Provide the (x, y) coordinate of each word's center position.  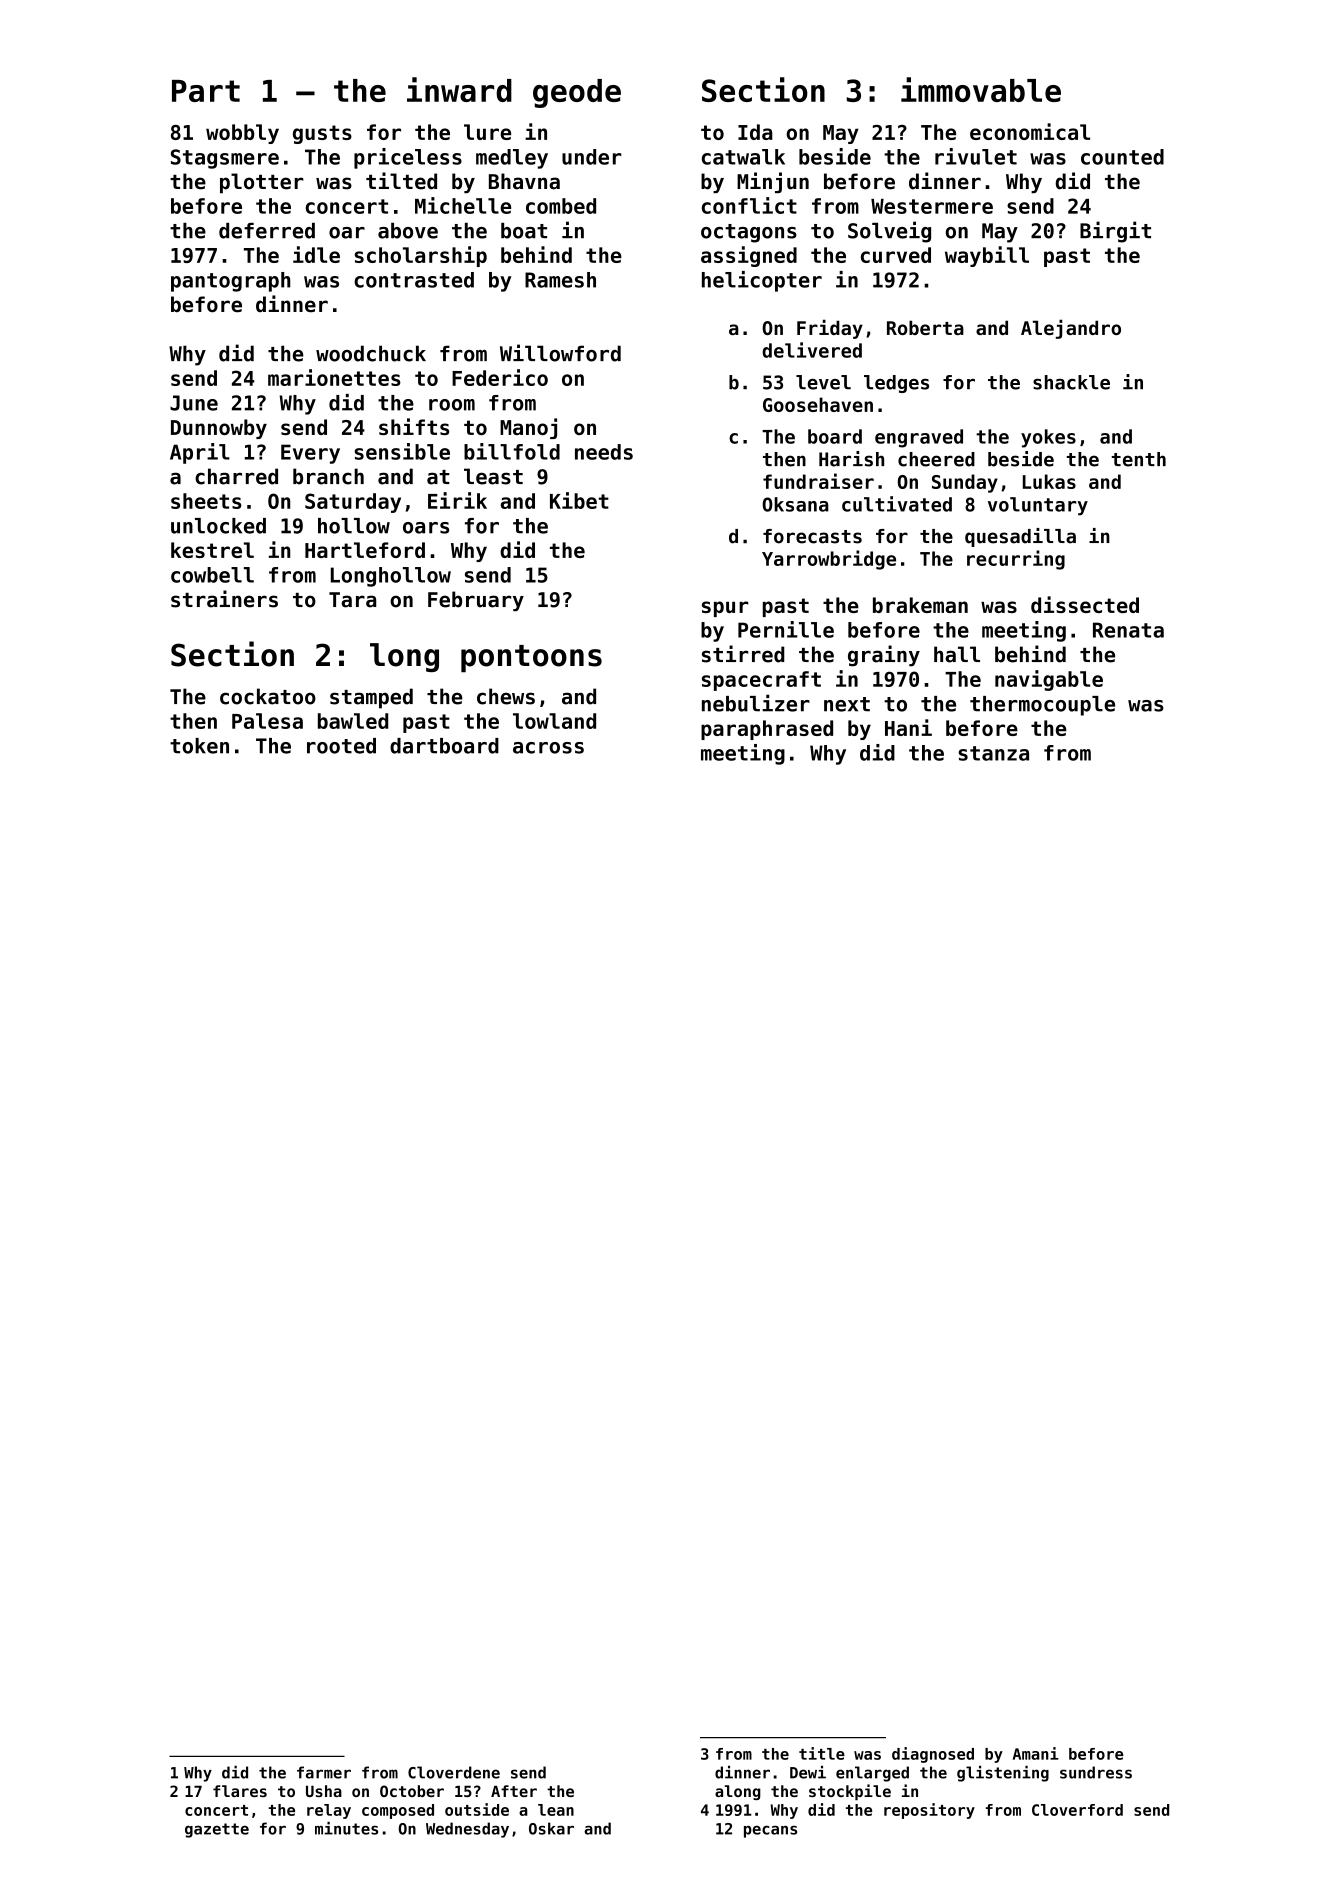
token (199, 746)
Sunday (965, 483)
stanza (993, 753)
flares (240, 1791)
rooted (341, 746)
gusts (322, 134)
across (548, 748)
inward (459, 89)
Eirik (457, 500)
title (822, 1753)
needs (604, 452)
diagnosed (933, 1755)
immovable (981, 89)
